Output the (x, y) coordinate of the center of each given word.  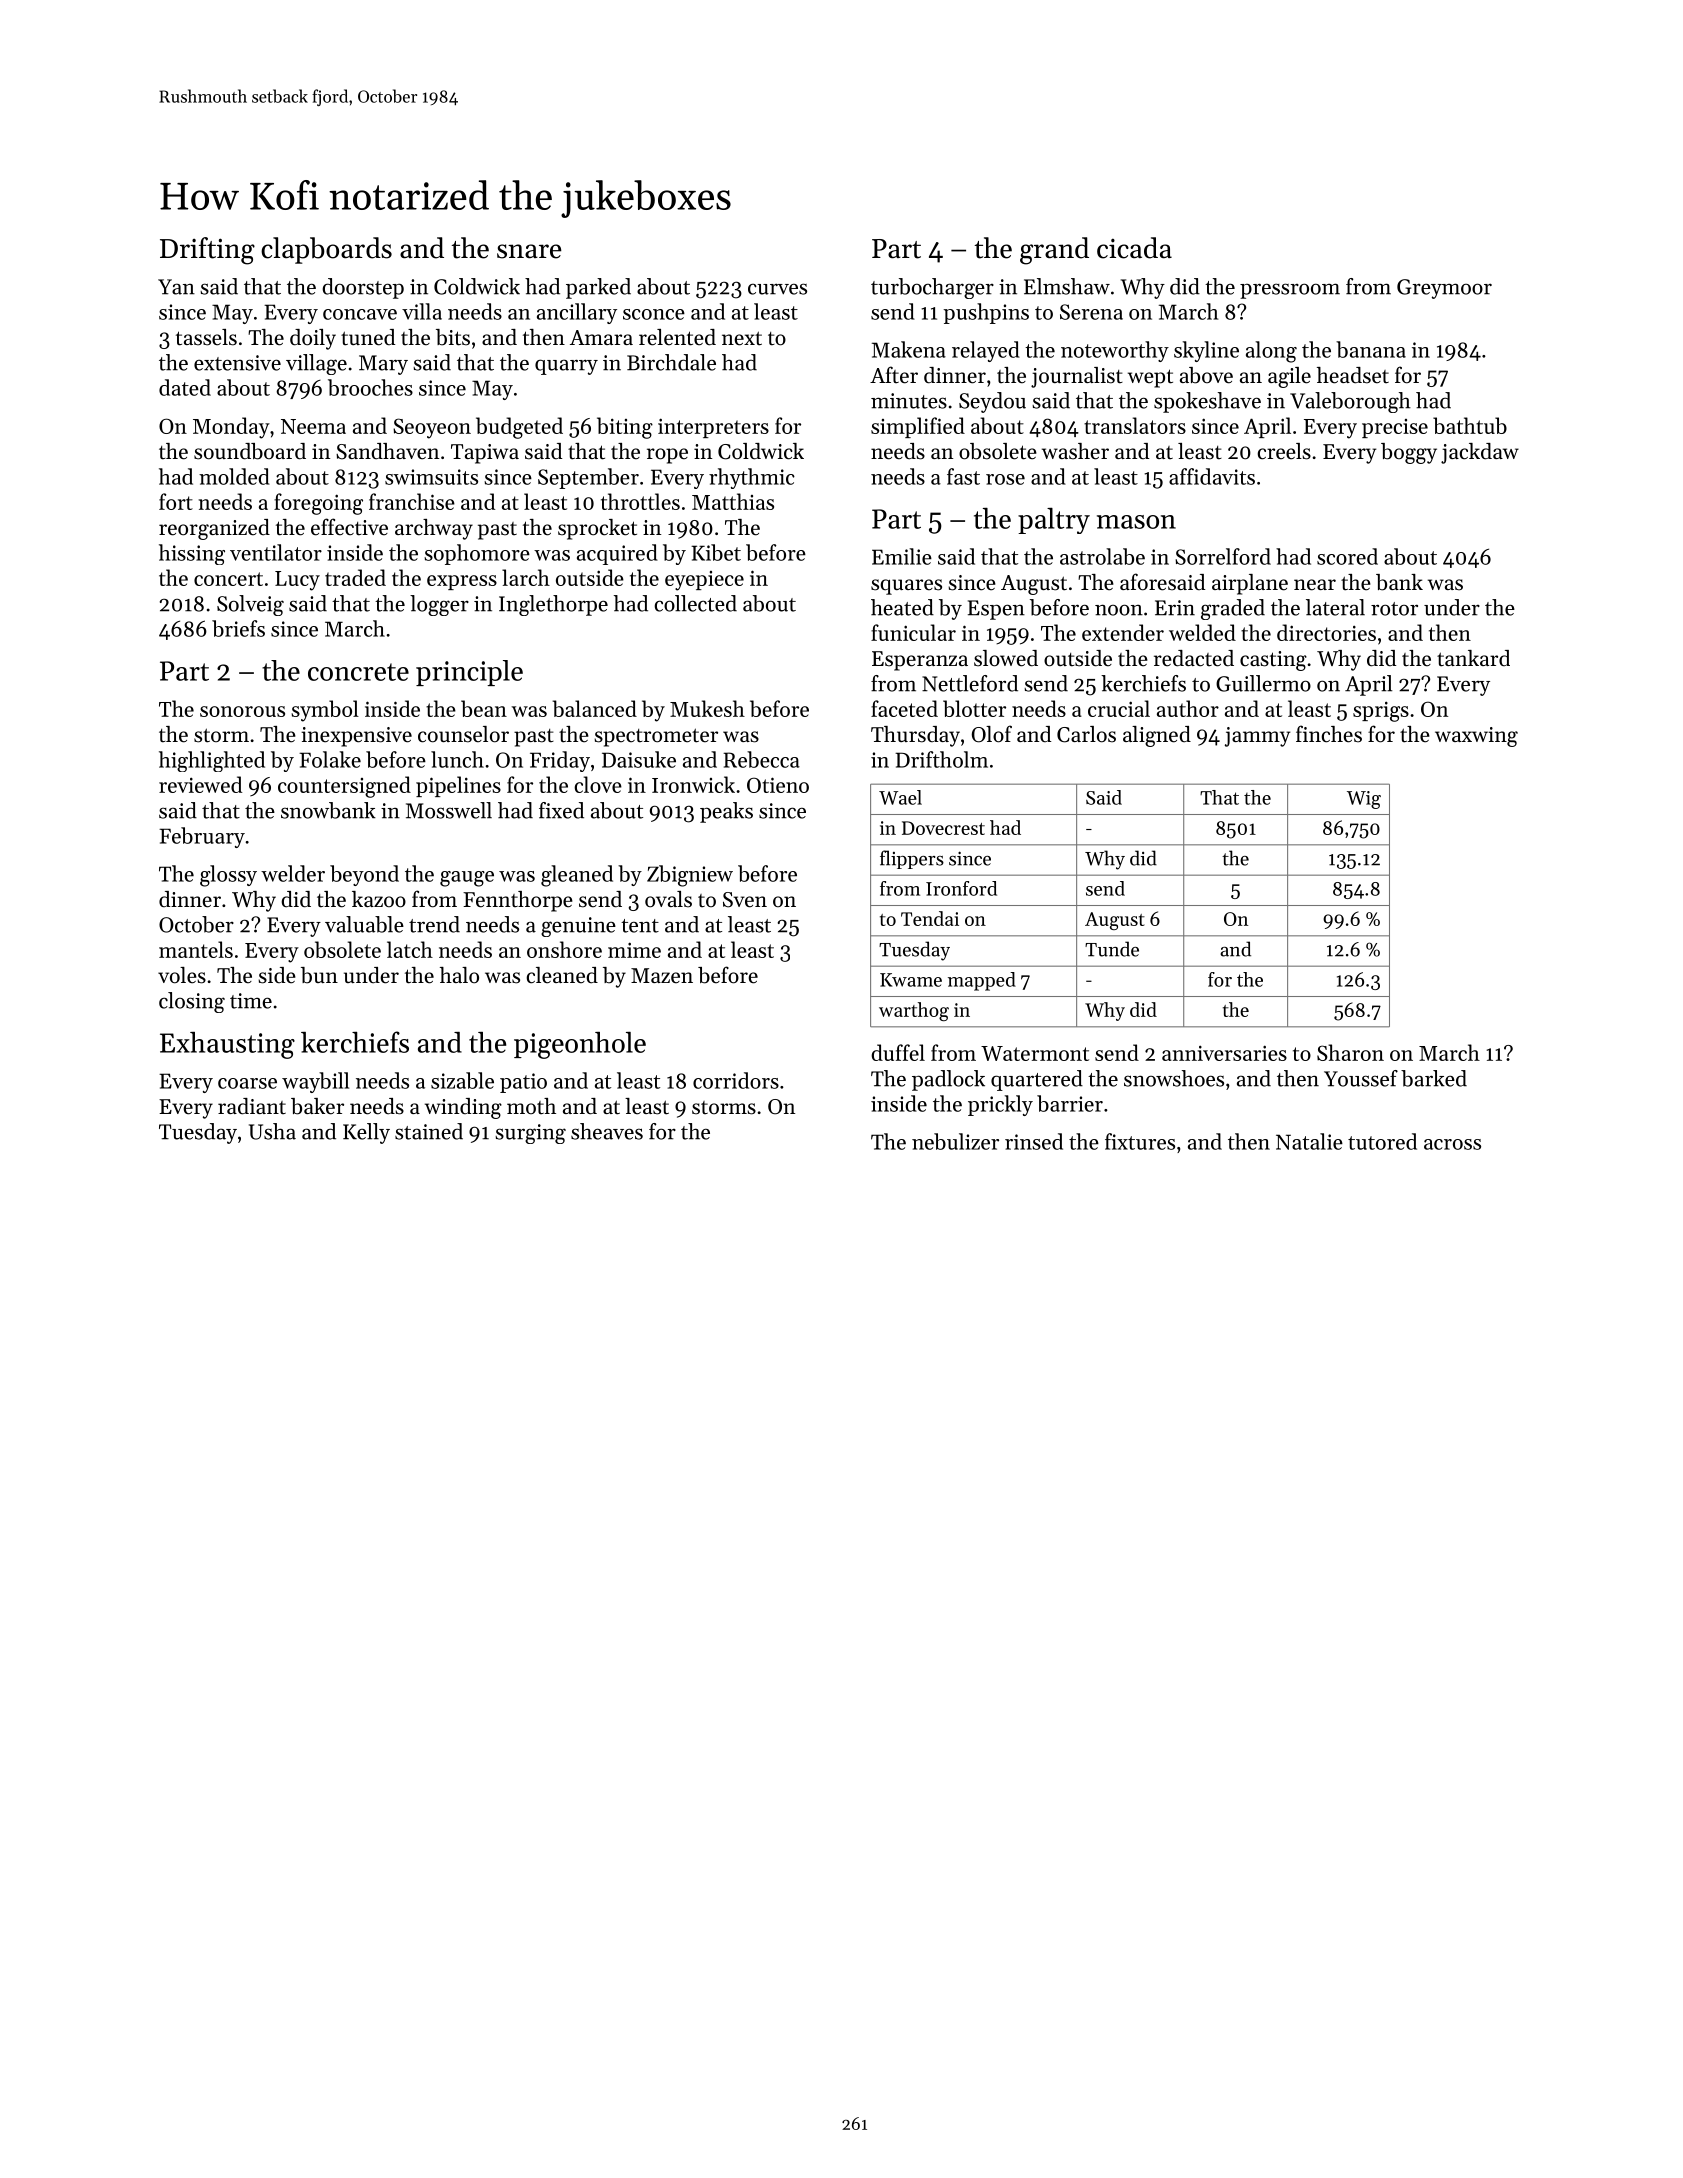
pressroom (1290, 291)
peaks (726, 812)
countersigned (344, 787)
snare (529, 251)
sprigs (1381, 711)
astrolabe (1102, 556)
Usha (272, 1131)
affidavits (1212, 476)
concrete (358, 672)
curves (777, 289)
